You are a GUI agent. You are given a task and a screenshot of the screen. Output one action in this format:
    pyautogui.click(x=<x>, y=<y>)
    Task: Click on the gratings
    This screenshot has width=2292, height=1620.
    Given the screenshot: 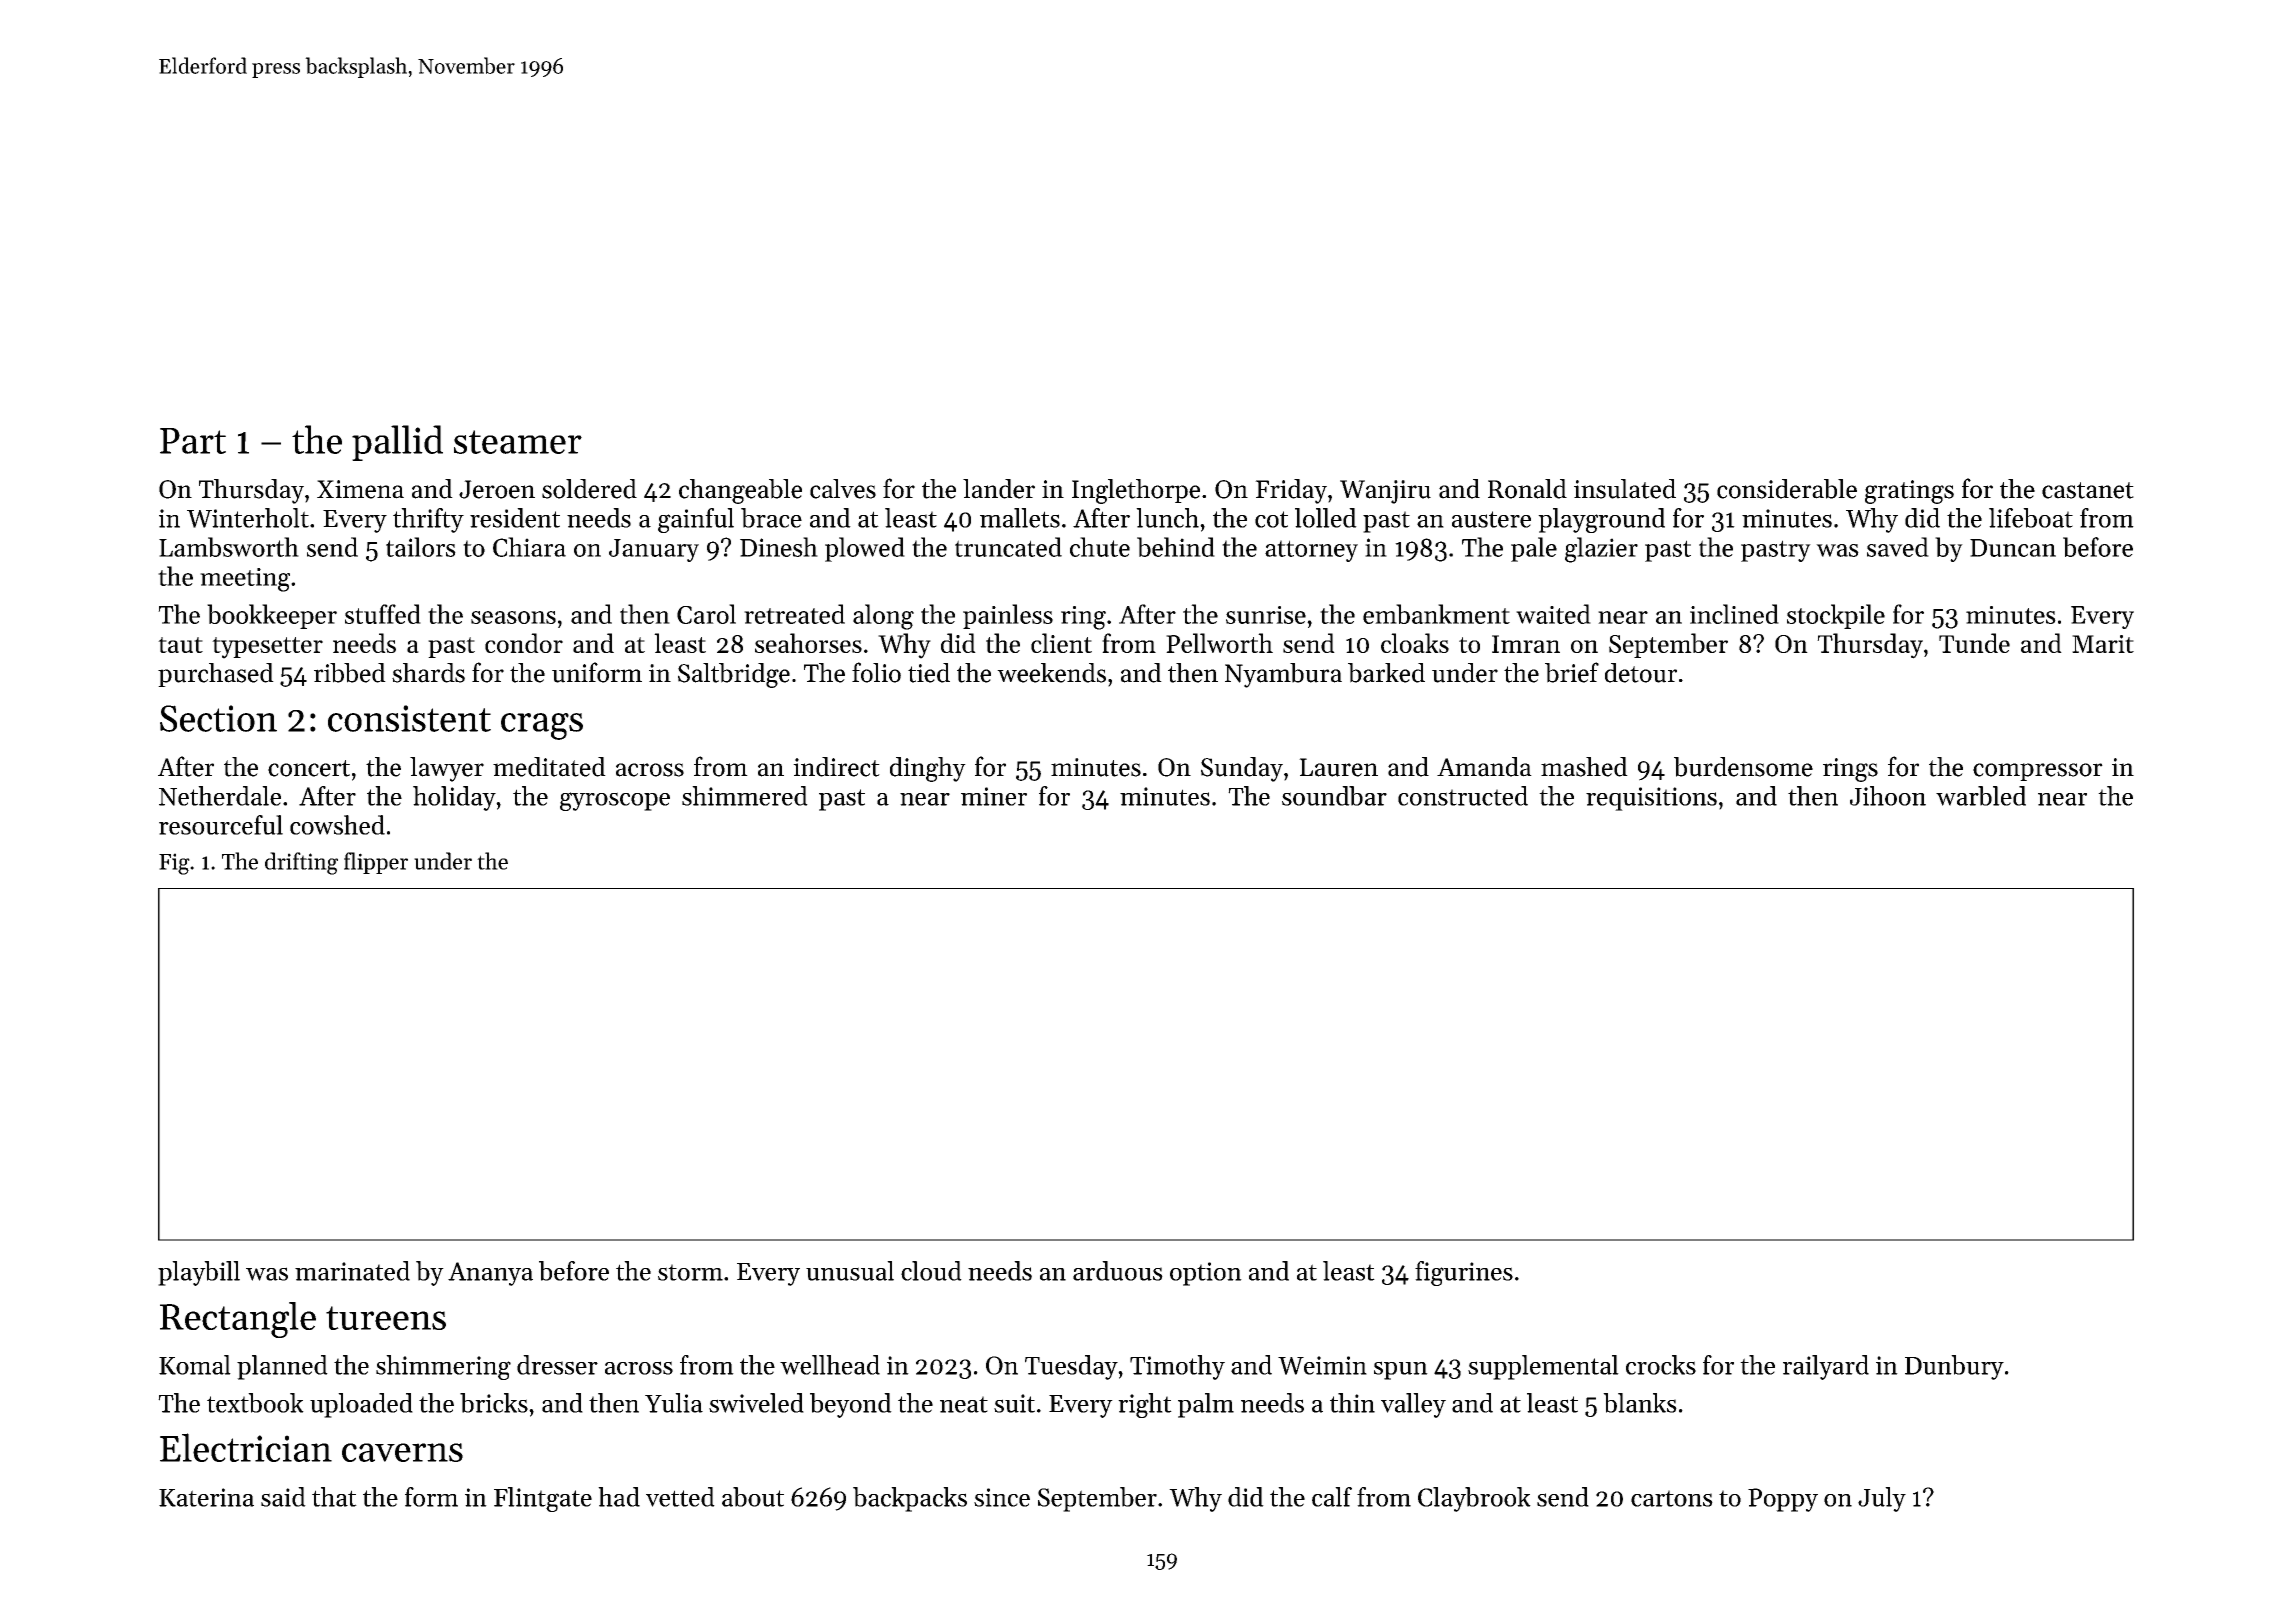 What is the action you would take?
    pyautogui.click(x=1909, y=492)
